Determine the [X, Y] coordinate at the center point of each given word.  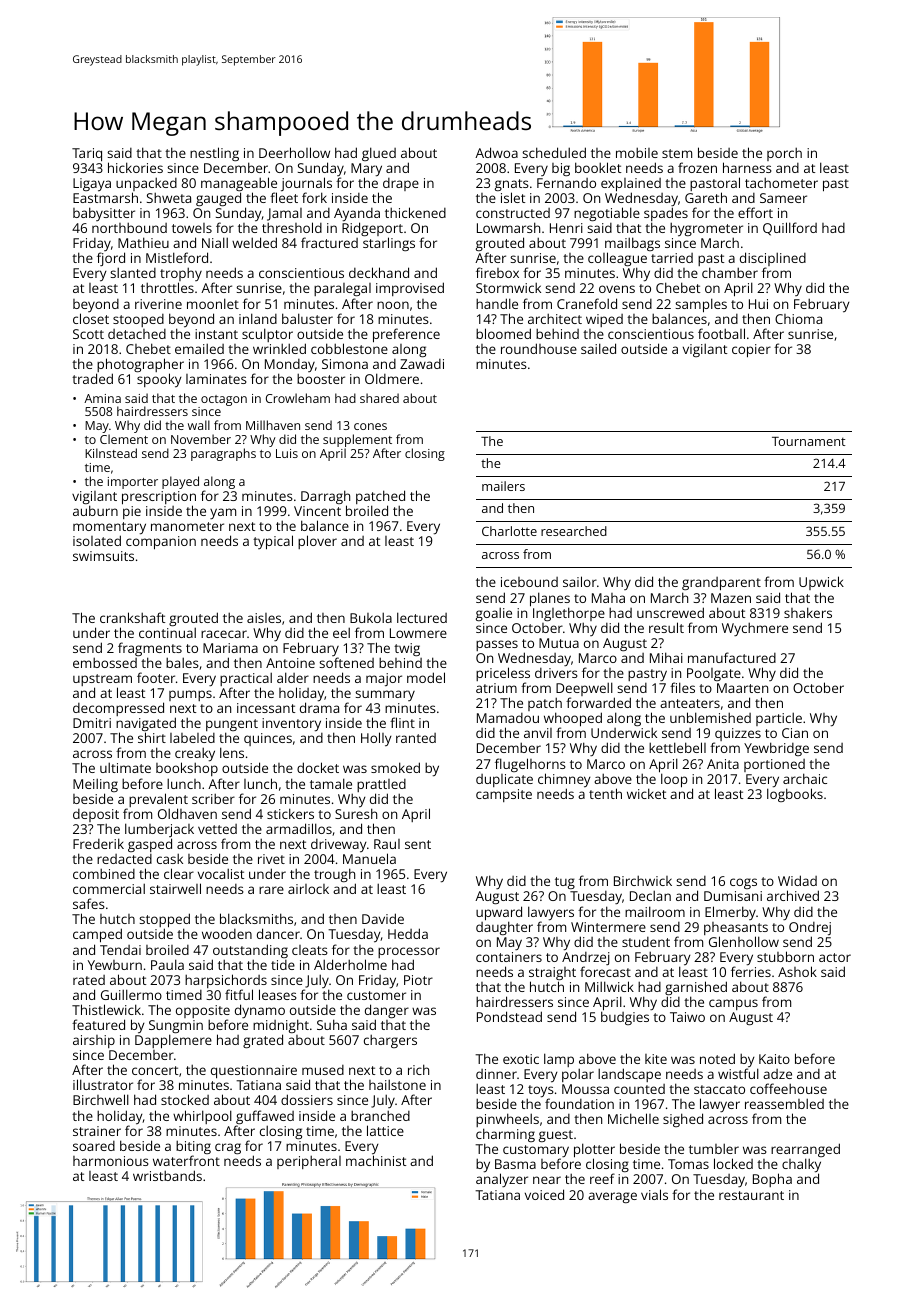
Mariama [230, 648]
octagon [224, 400]
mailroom [655, 911]
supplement [357, 440]
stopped [164, 921]
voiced [544, 1194]
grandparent [721, 584]
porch [784, 154]
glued [379, 154]
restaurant [751, 1195]
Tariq [87, 154]
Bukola [371, 617]
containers [509, 957]
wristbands [167, 1175]
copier [751, 351]
